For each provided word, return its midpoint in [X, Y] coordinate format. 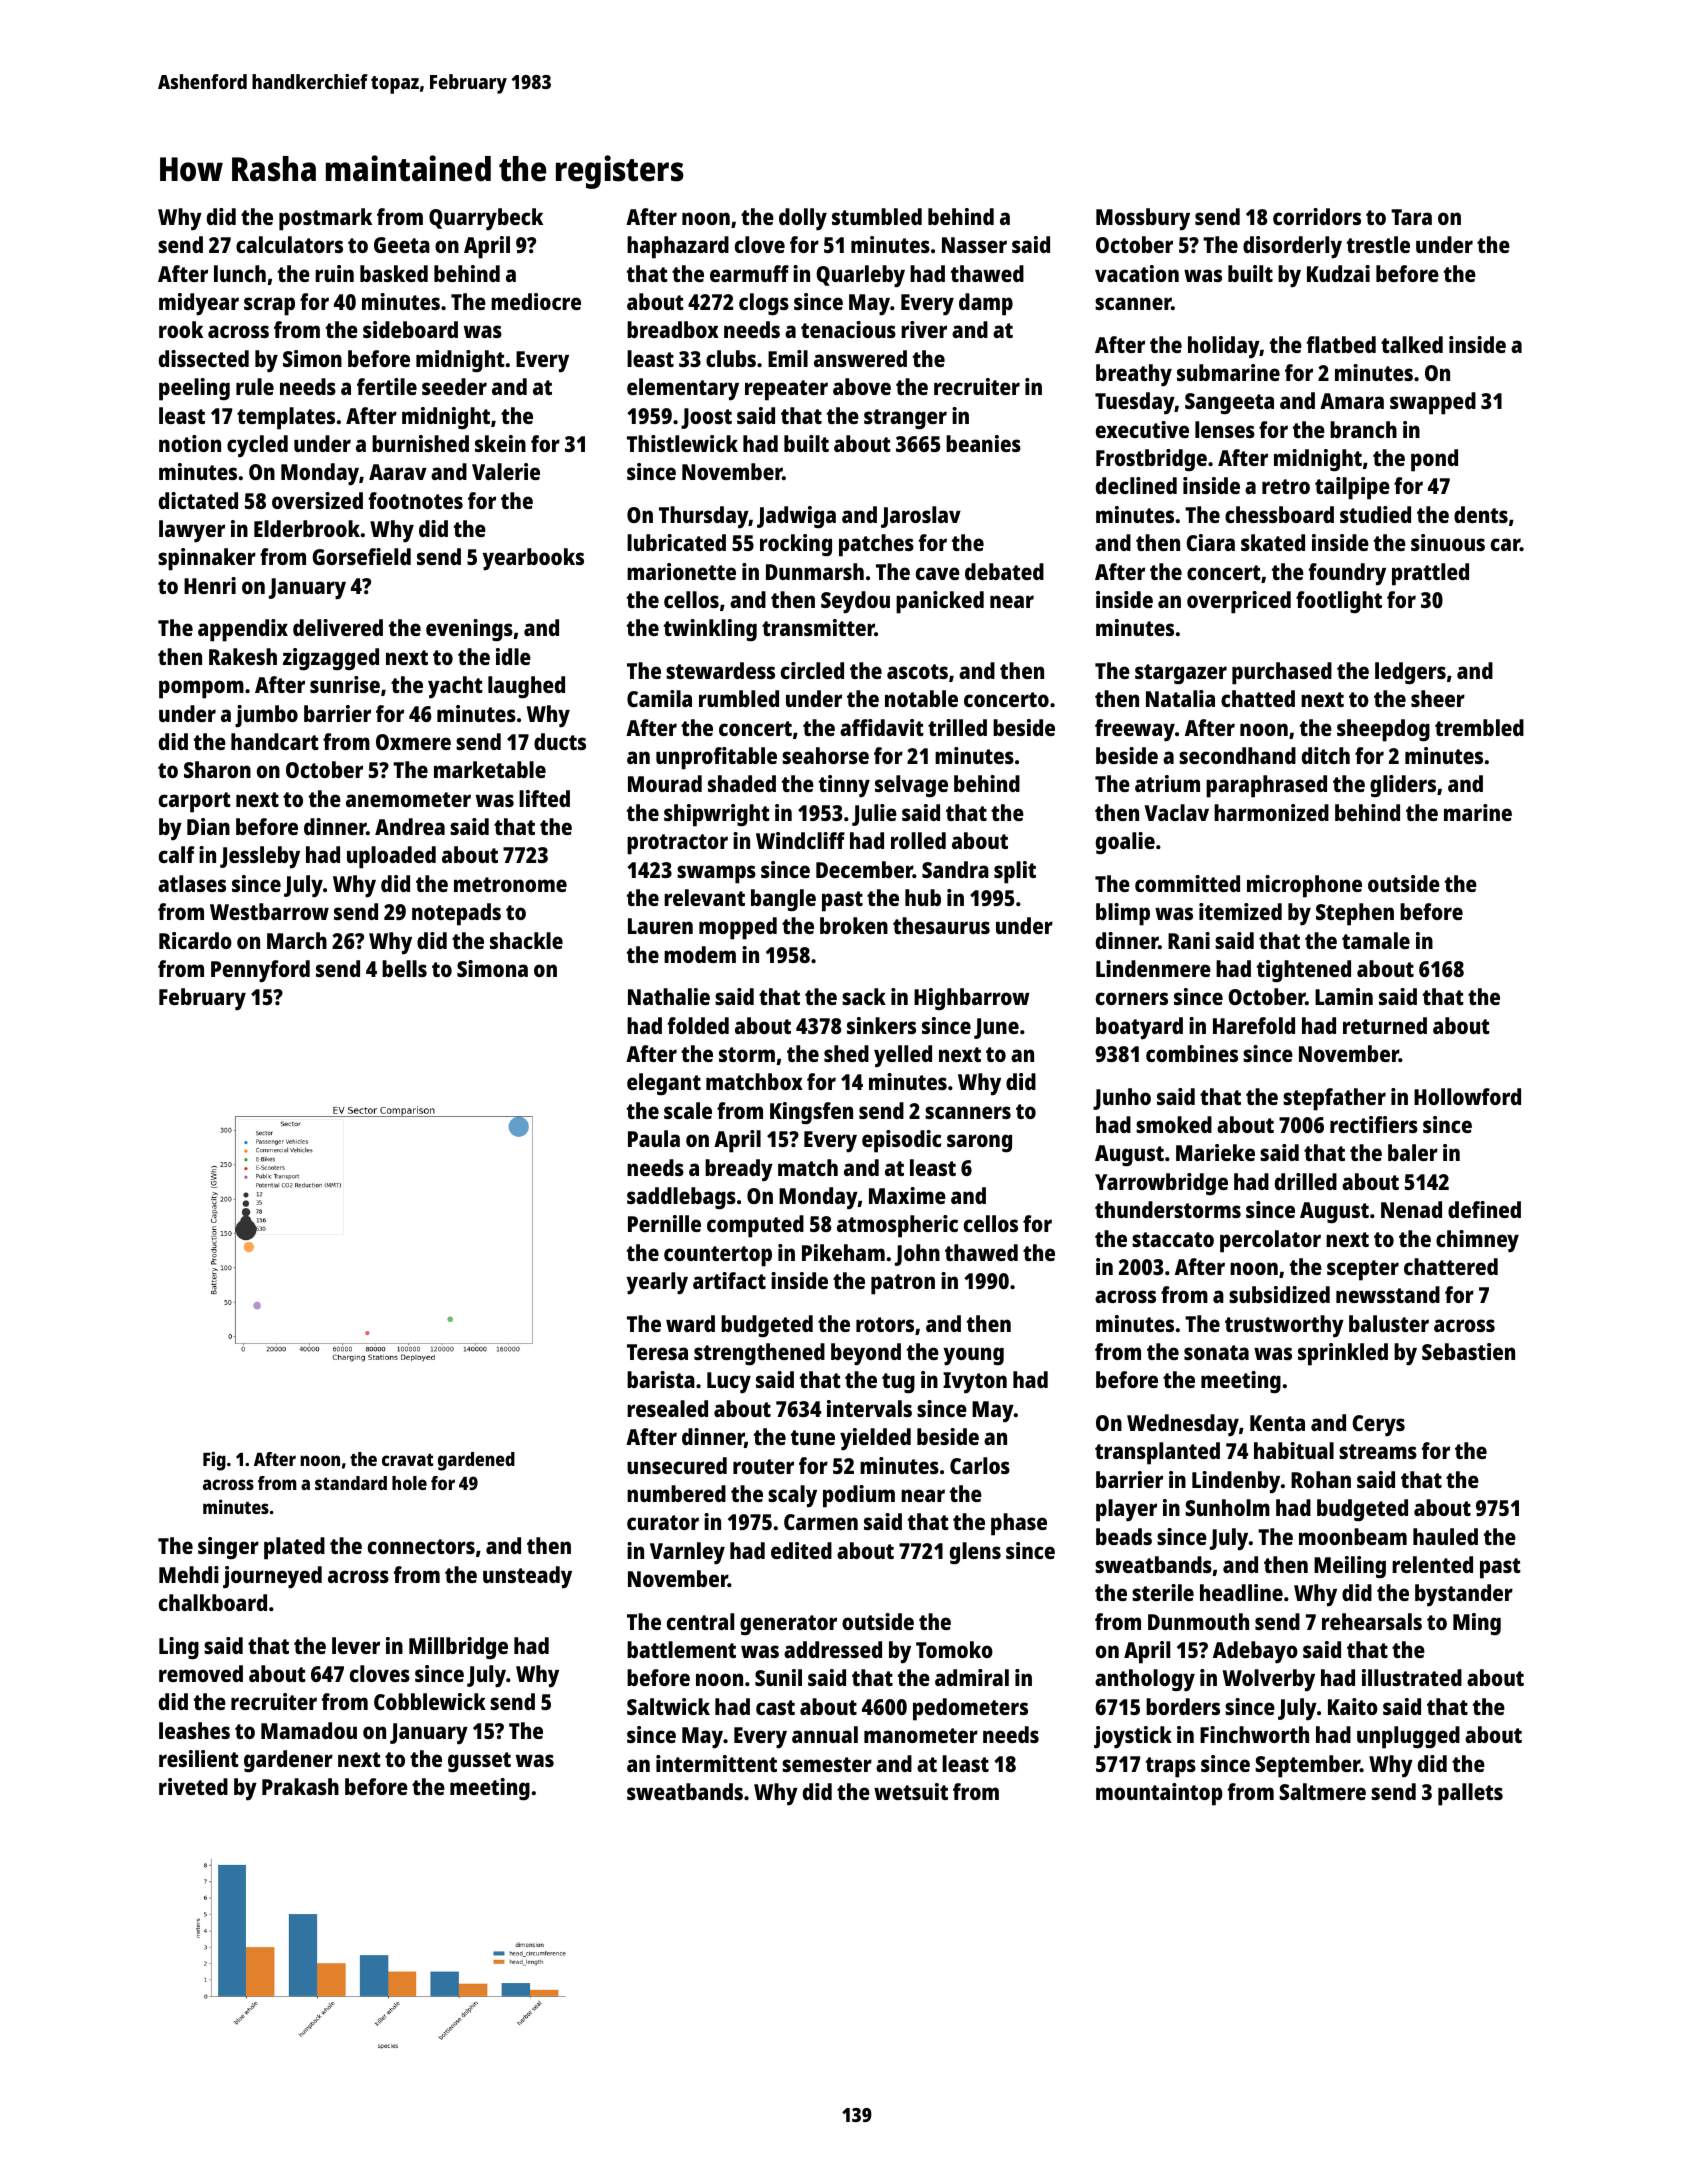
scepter [1363, 1270]
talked [1412, 344]
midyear [199, 304]
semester [827, 1764]
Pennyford [260, 971]
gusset [479, 1762]
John [917, 1255]
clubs [731, 358]
